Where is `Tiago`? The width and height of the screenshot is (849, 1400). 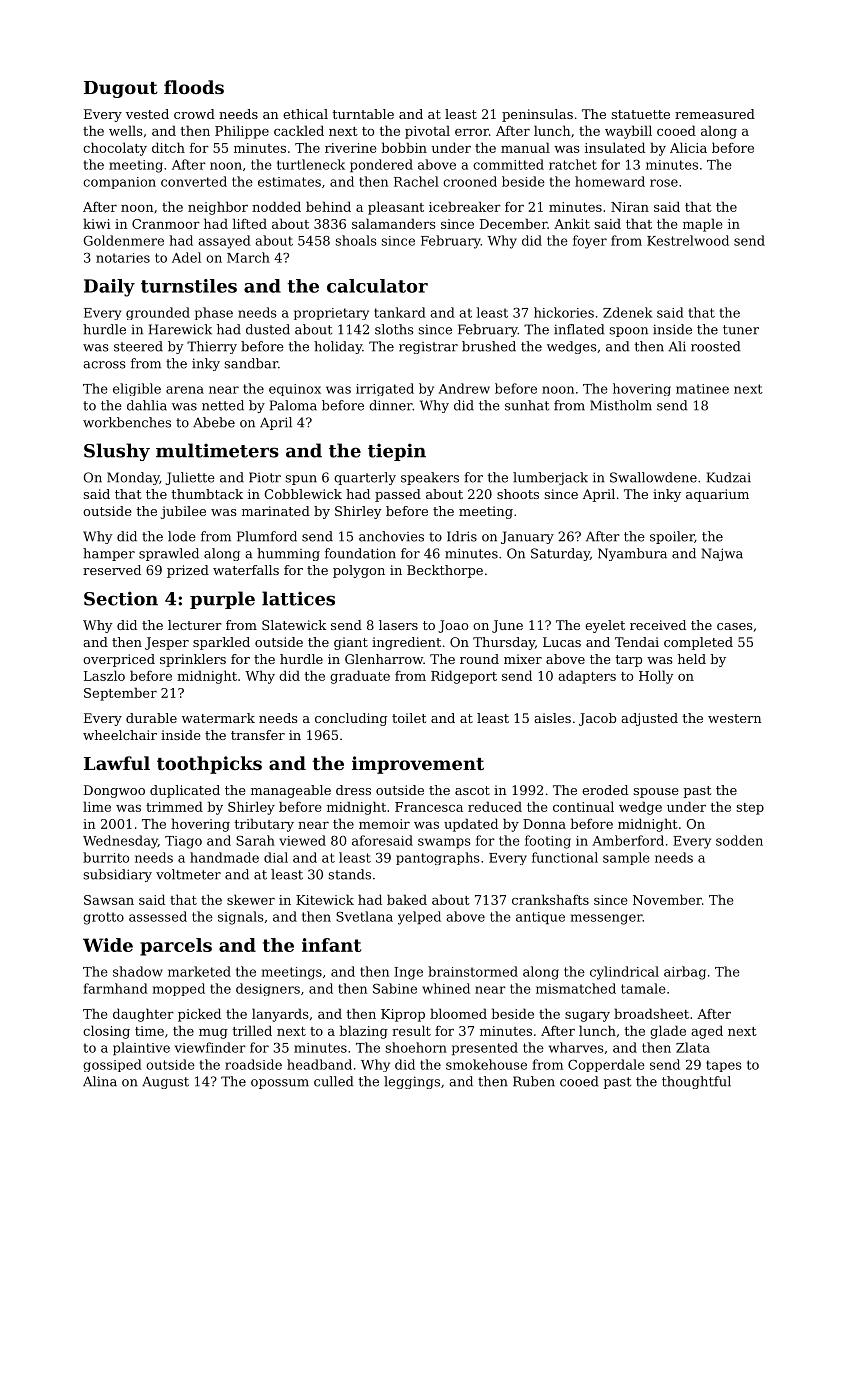
Tiago is located at coordinates (183, 842).
